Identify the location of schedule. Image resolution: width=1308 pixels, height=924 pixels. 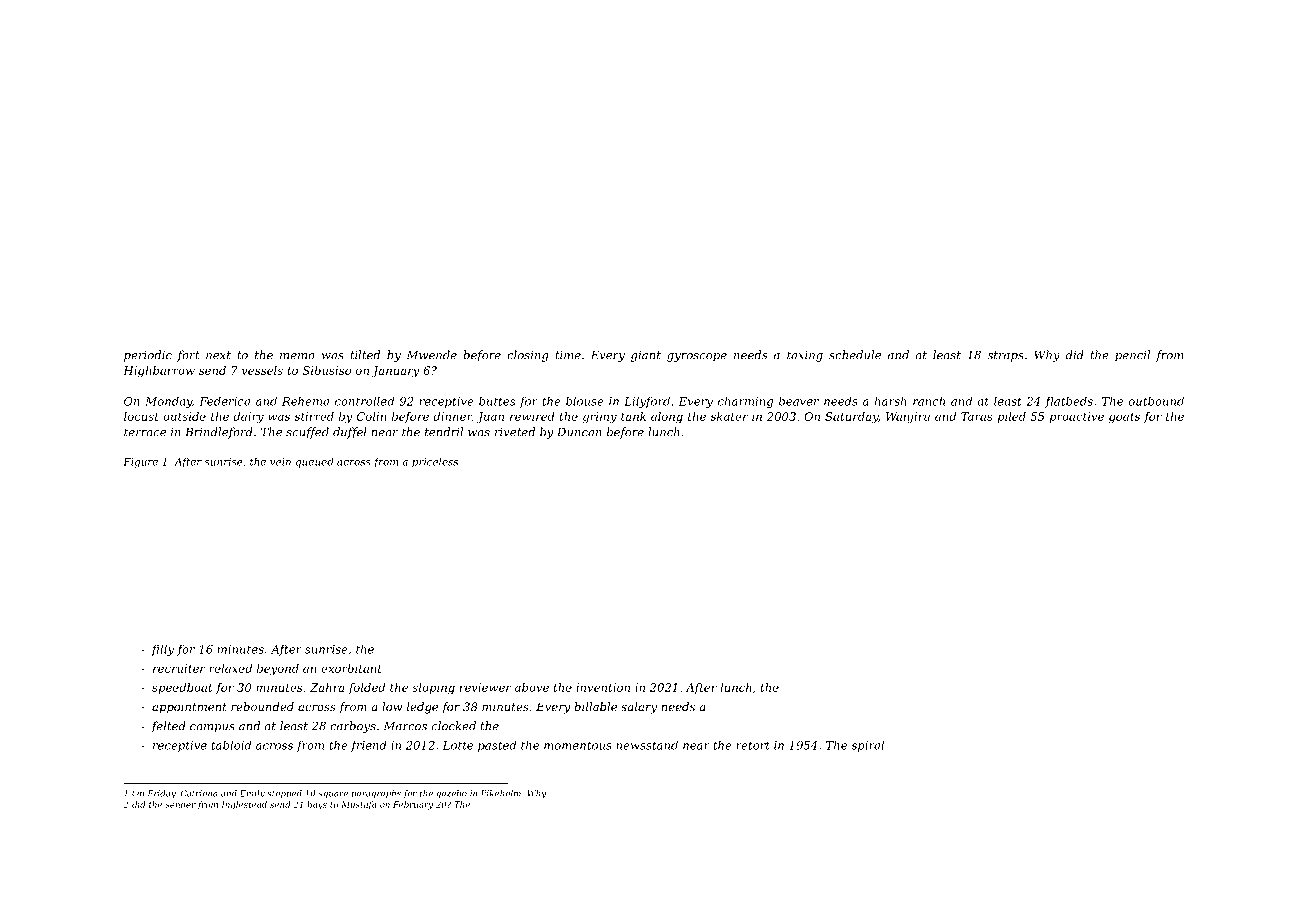
(855, 355).
